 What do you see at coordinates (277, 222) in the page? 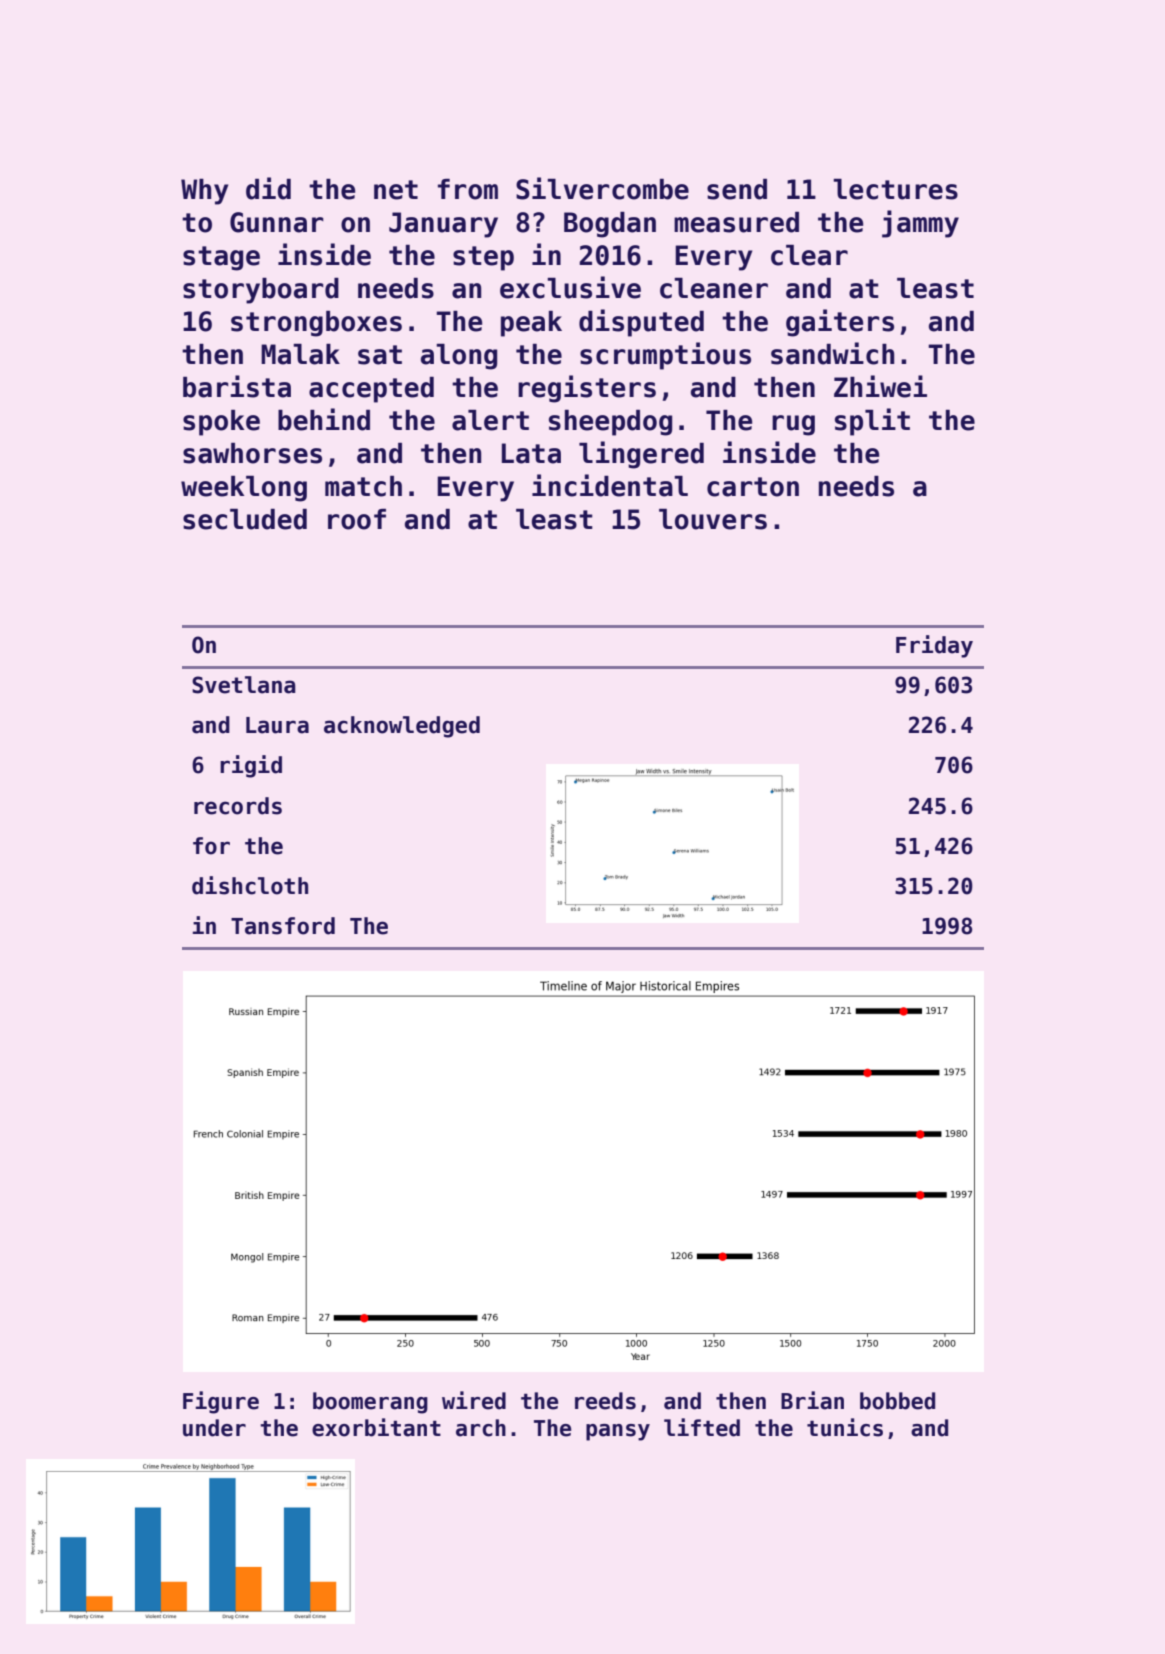
I see `Gunnar` at bounding box center [277, 222].
